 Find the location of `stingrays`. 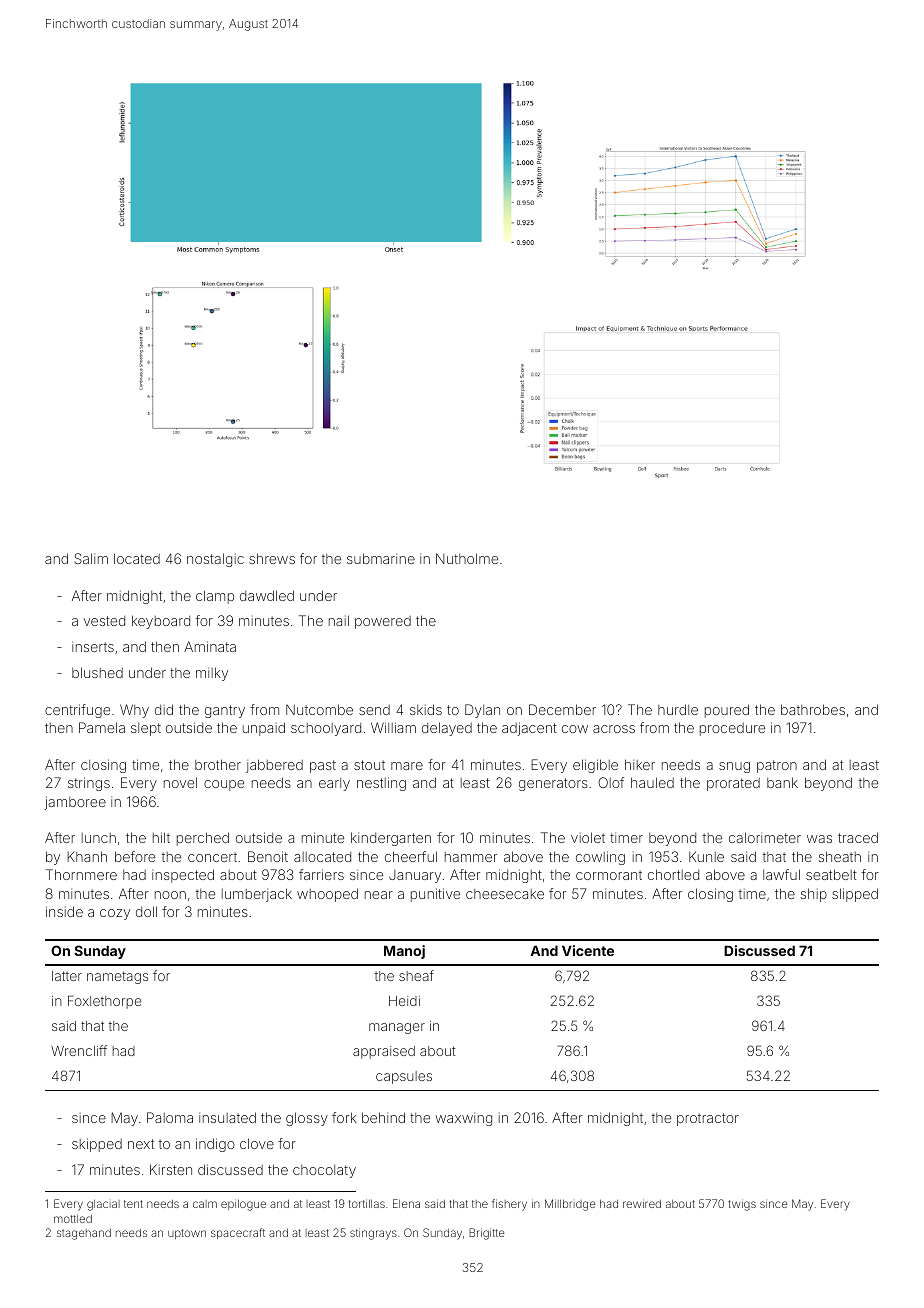

stingrays is located at coordinates (373, 1234).
